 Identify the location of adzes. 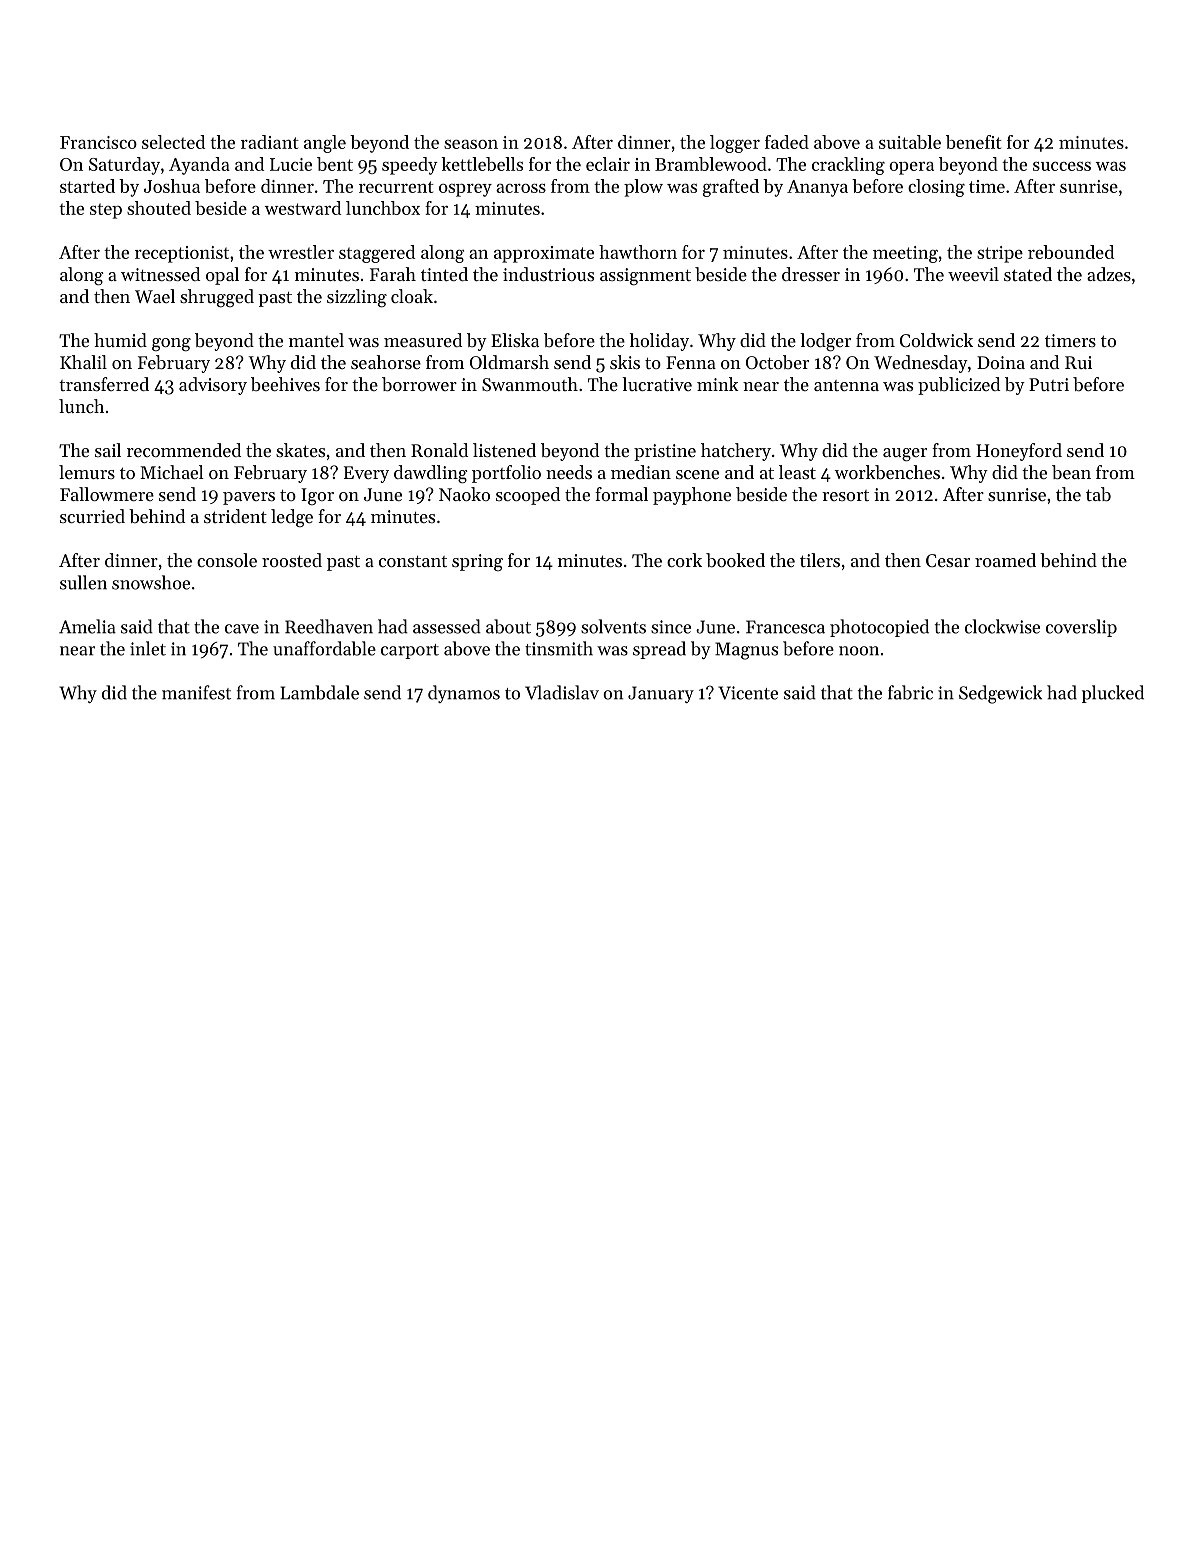
(1109, 274).
